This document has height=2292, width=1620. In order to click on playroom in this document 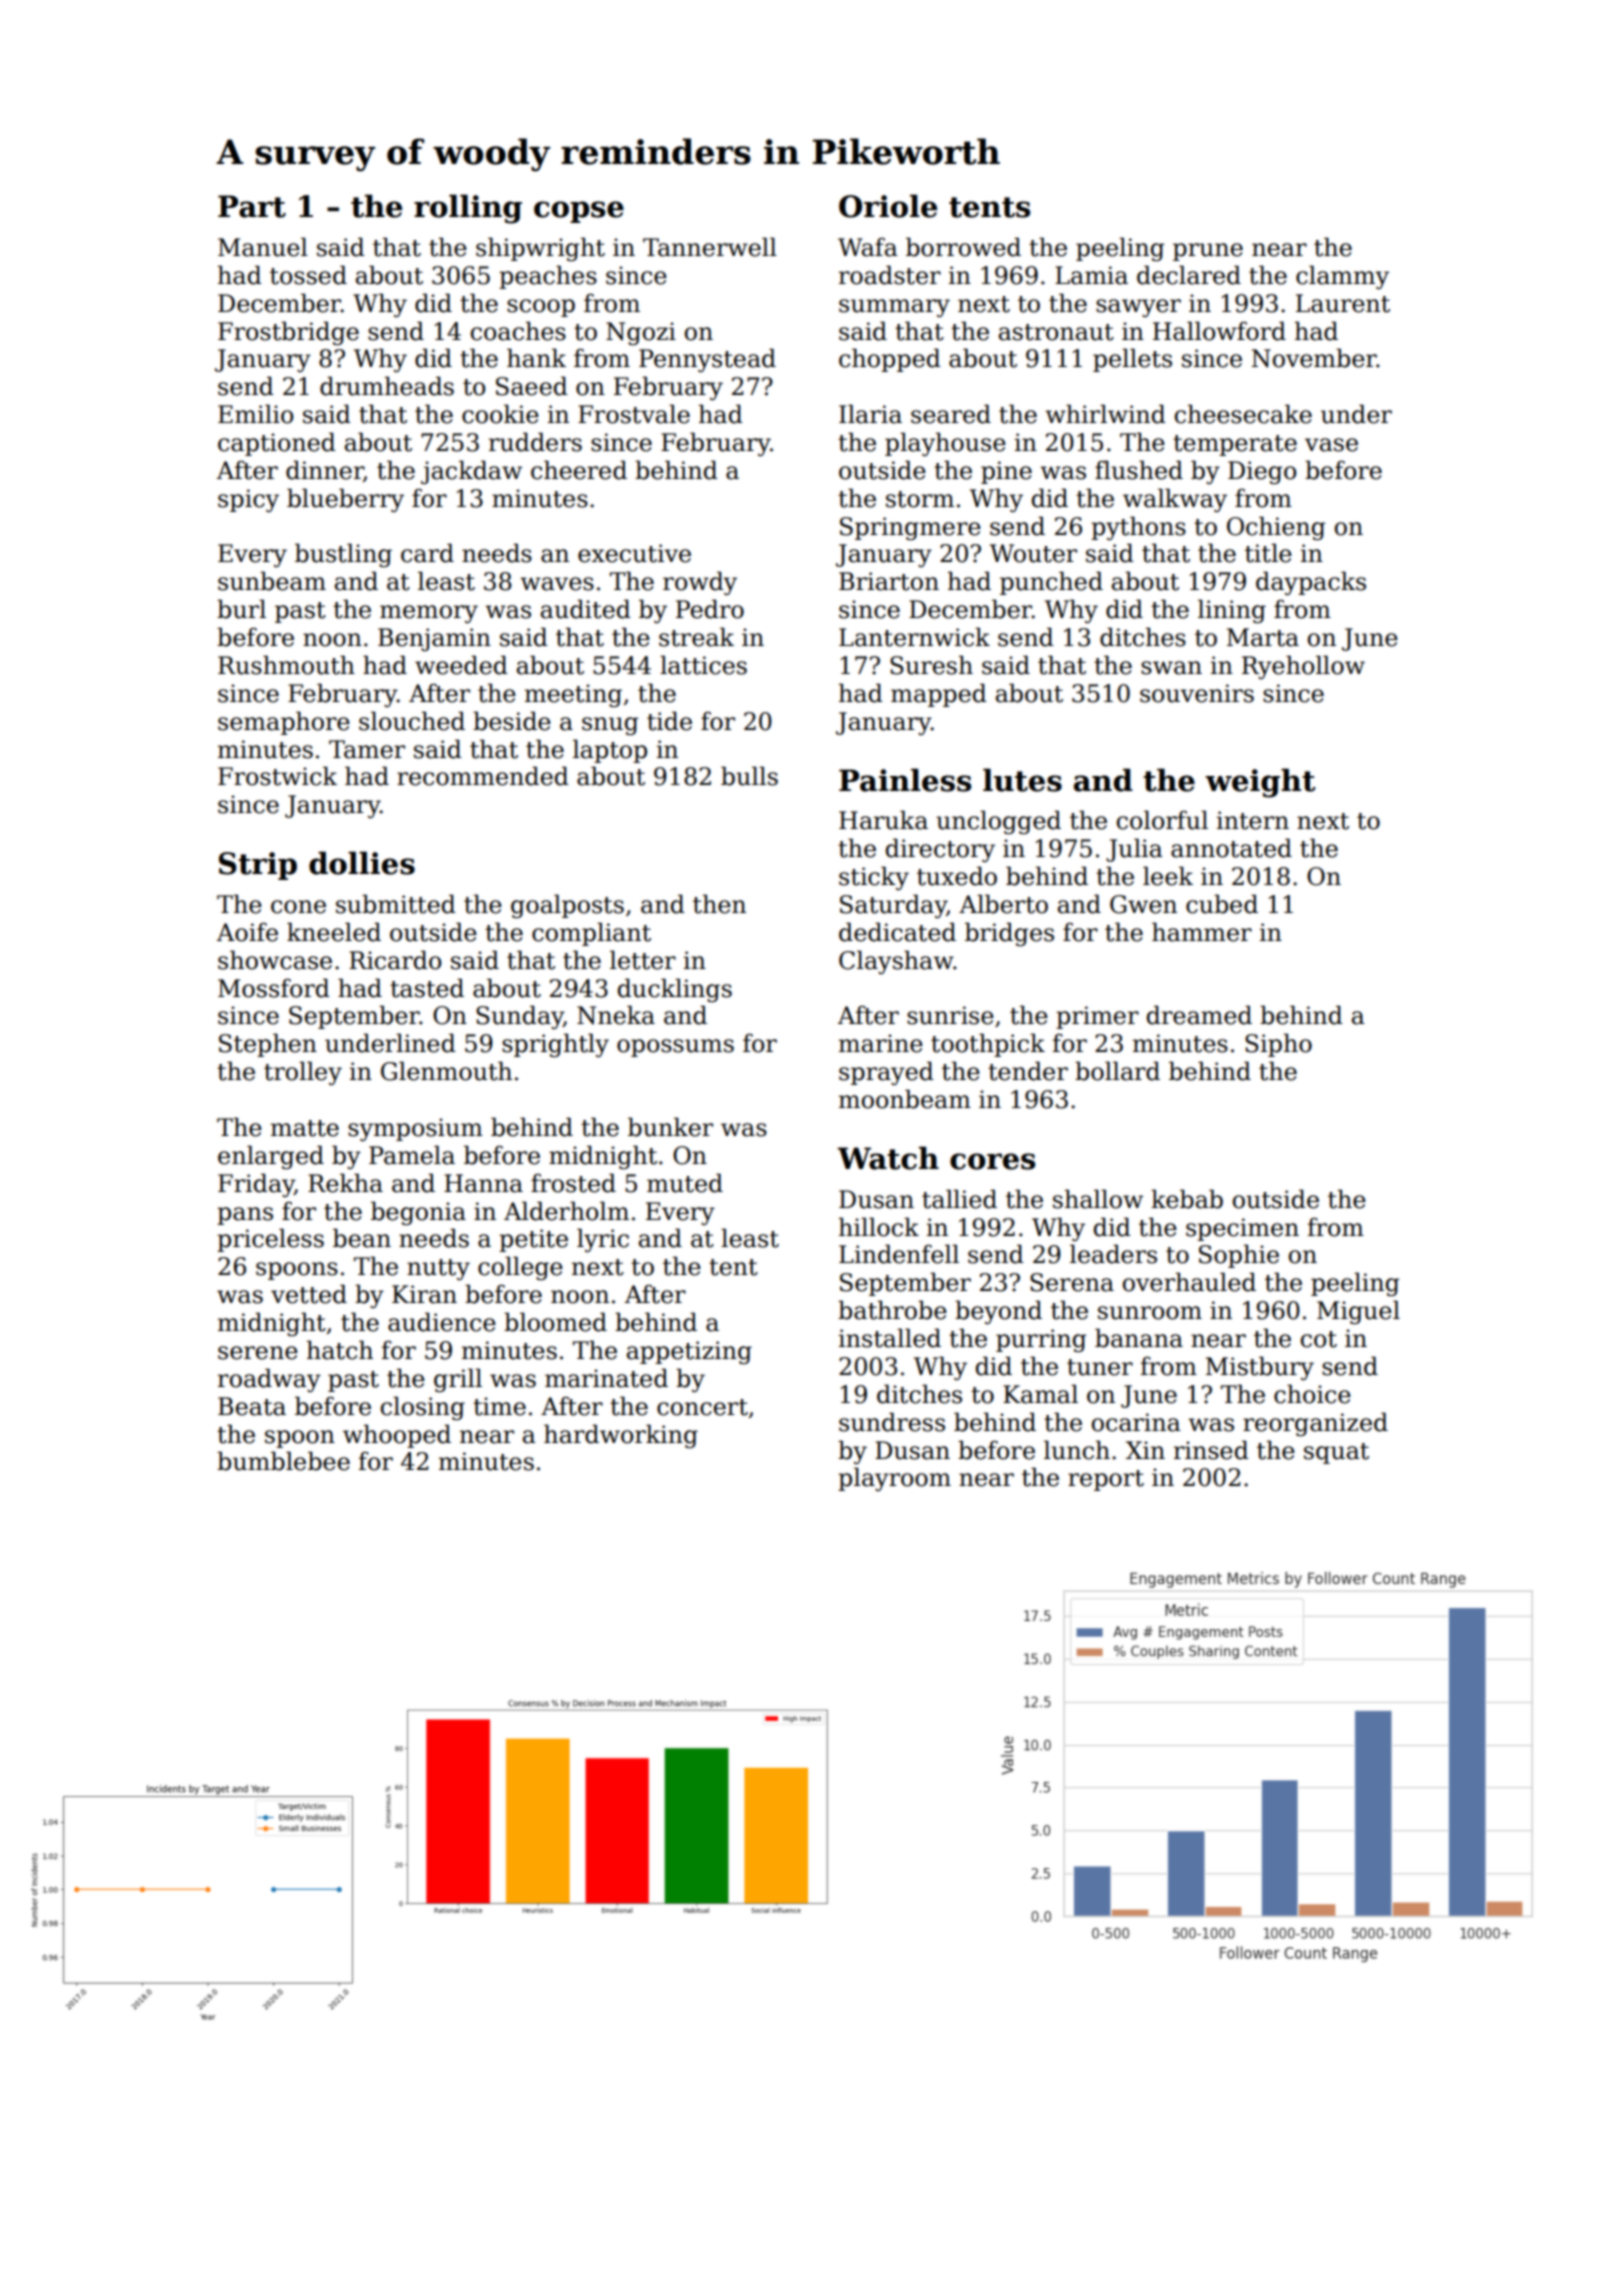, I will do `click(894, 1479)`.
